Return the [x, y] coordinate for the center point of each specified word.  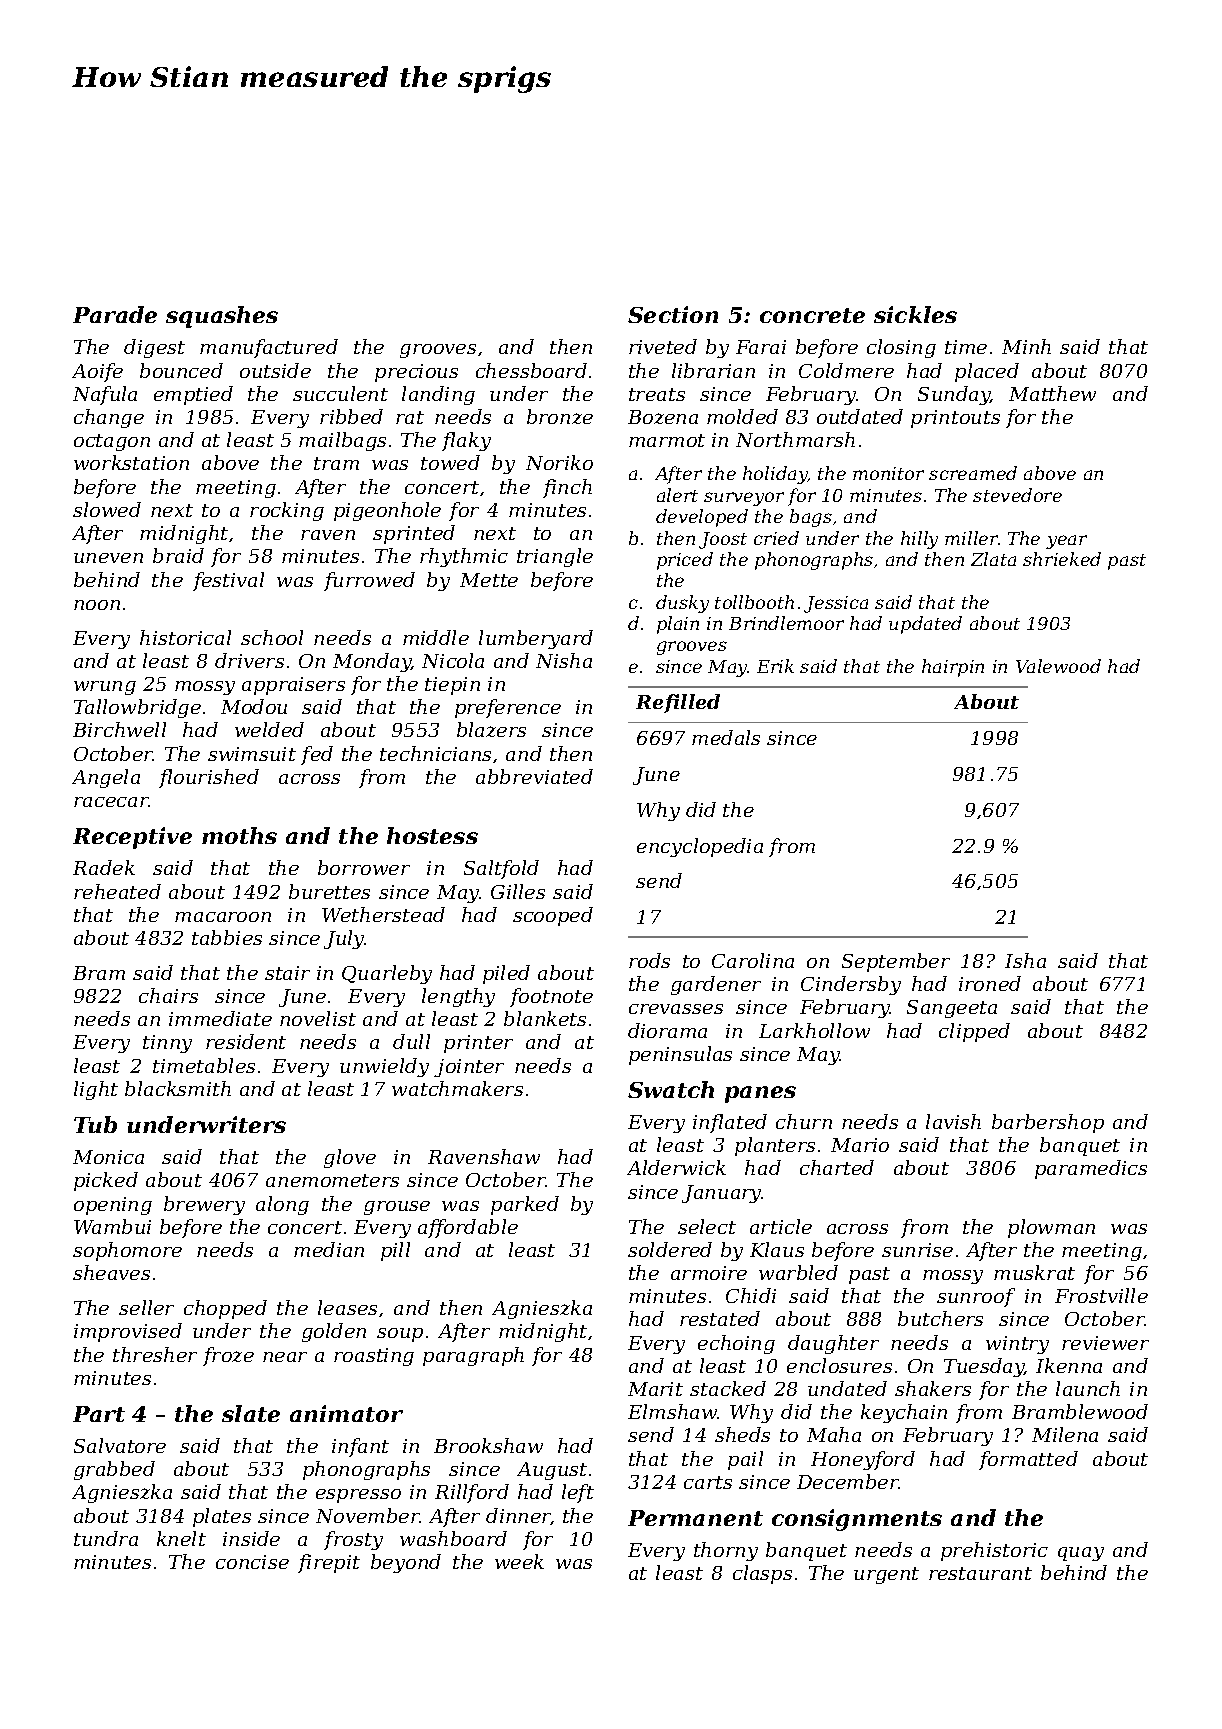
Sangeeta [952, 1009]
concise [252, 1562]
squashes [222, 317]
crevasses [676, 1009]
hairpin [953, 668]
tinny [167, 1044]
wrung [105, 688]
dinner [518, 1516]
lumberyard [536, 639]
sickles [915, 314]
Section [673, 314]
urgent [886, 1575]
